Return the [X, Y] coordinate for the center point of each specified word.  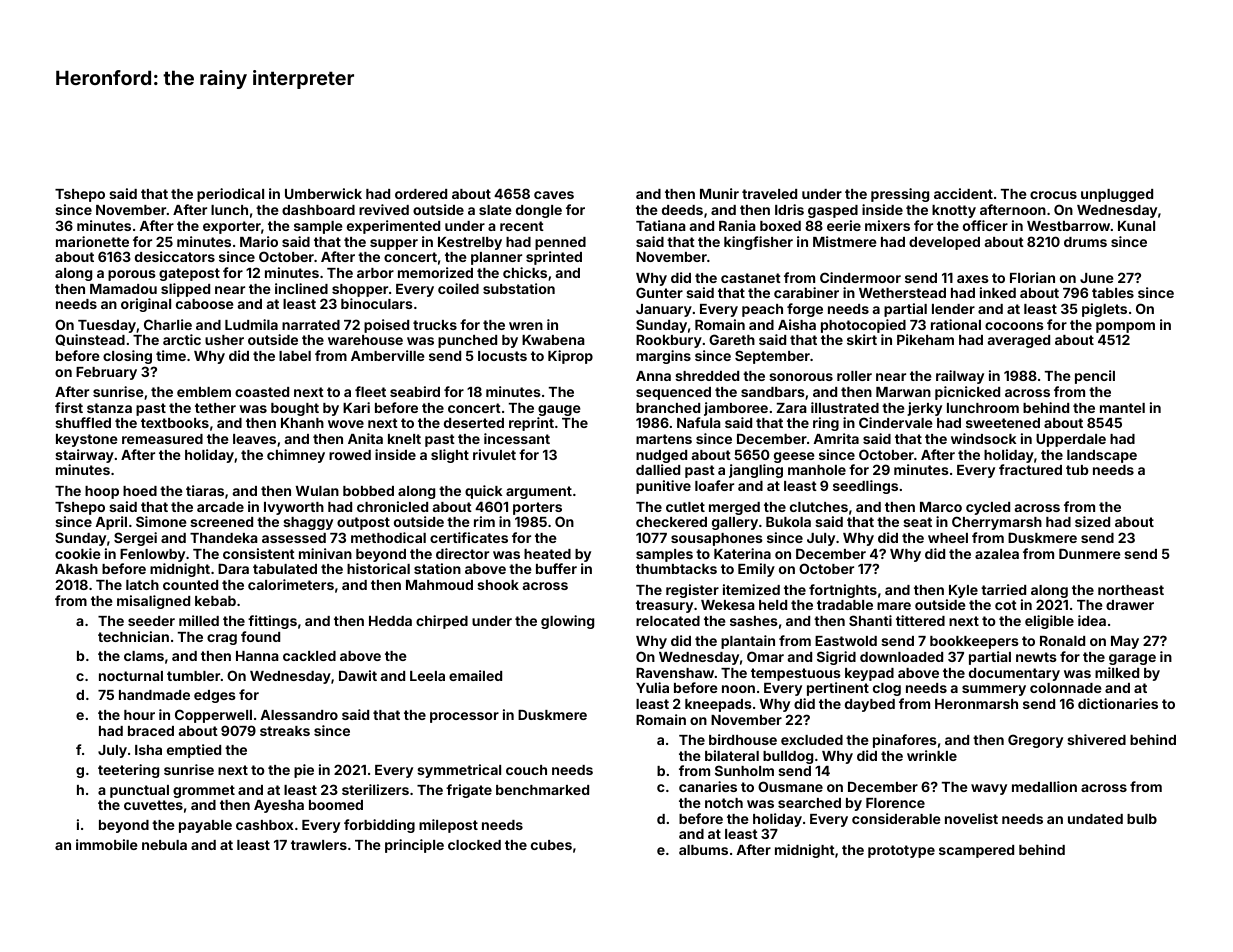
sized [1092, 521]
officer [985, 225]
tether [215, 408]
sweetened [1003, 423]
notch [724, 803]
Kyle [963, 591]
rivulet [494, 454]
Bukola [788, 522]
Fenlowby [152, 555]
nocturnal [131, 676]
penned [560, 243]
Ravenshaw [675, 673]
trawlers [319, 845]
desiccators [175, 256]
